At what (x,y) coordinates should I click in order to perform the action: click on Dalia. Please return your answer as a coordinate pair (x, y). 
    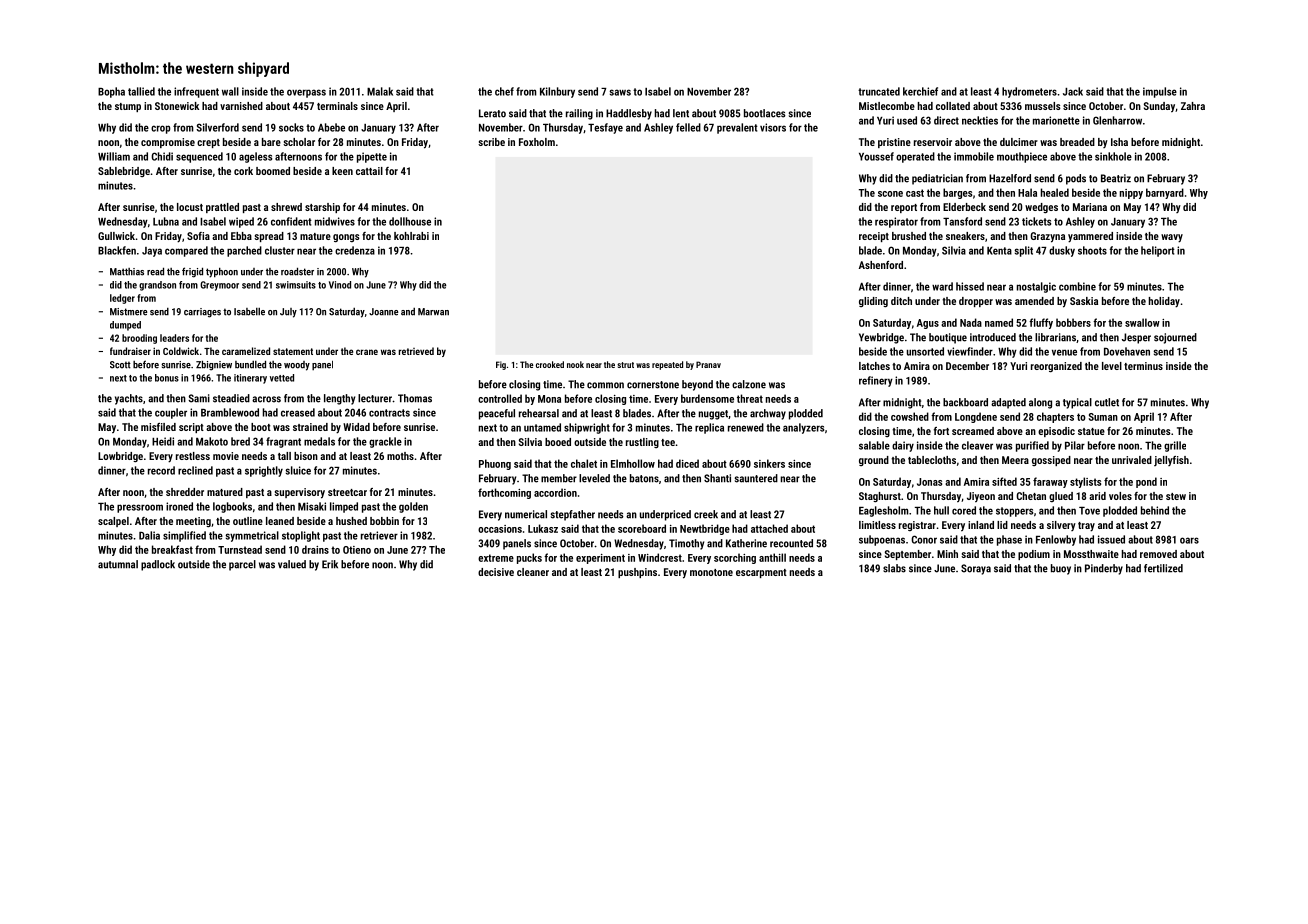
    Looking at the image, I should click on (149, 535).
